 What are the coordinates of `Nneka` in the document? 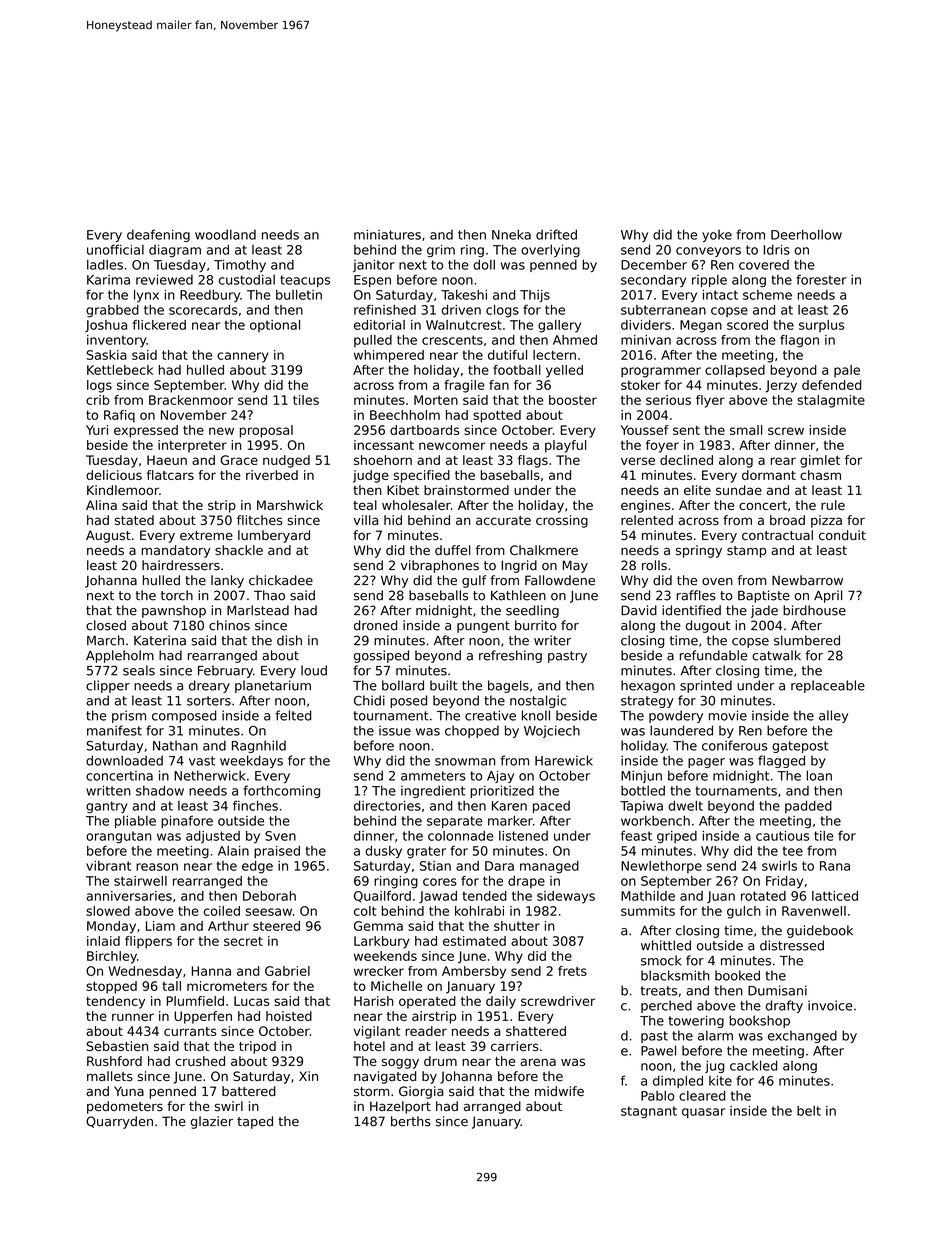 It's located at (511, 234).
